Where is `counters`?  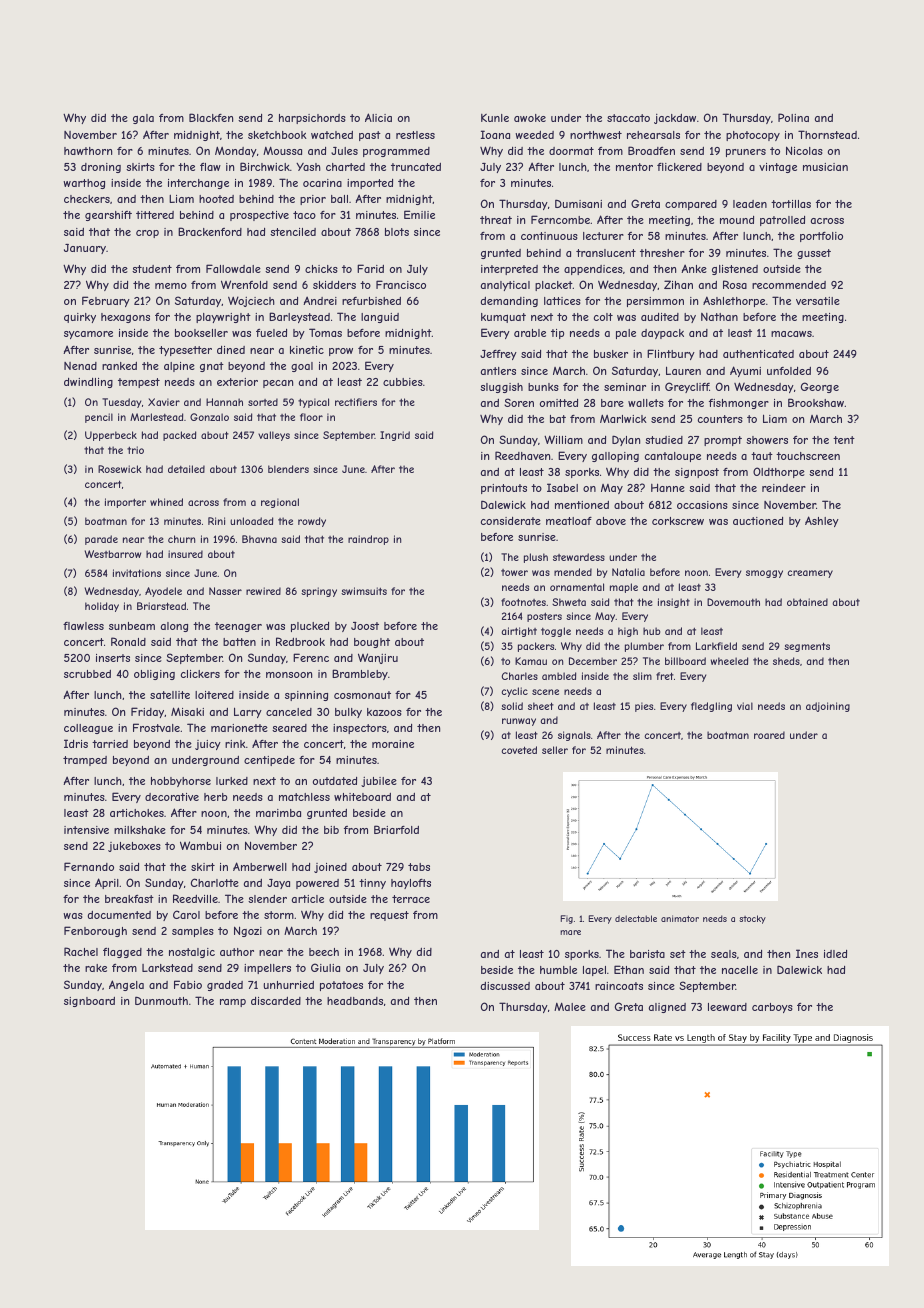 counters is located at coordinates (720, 419).
